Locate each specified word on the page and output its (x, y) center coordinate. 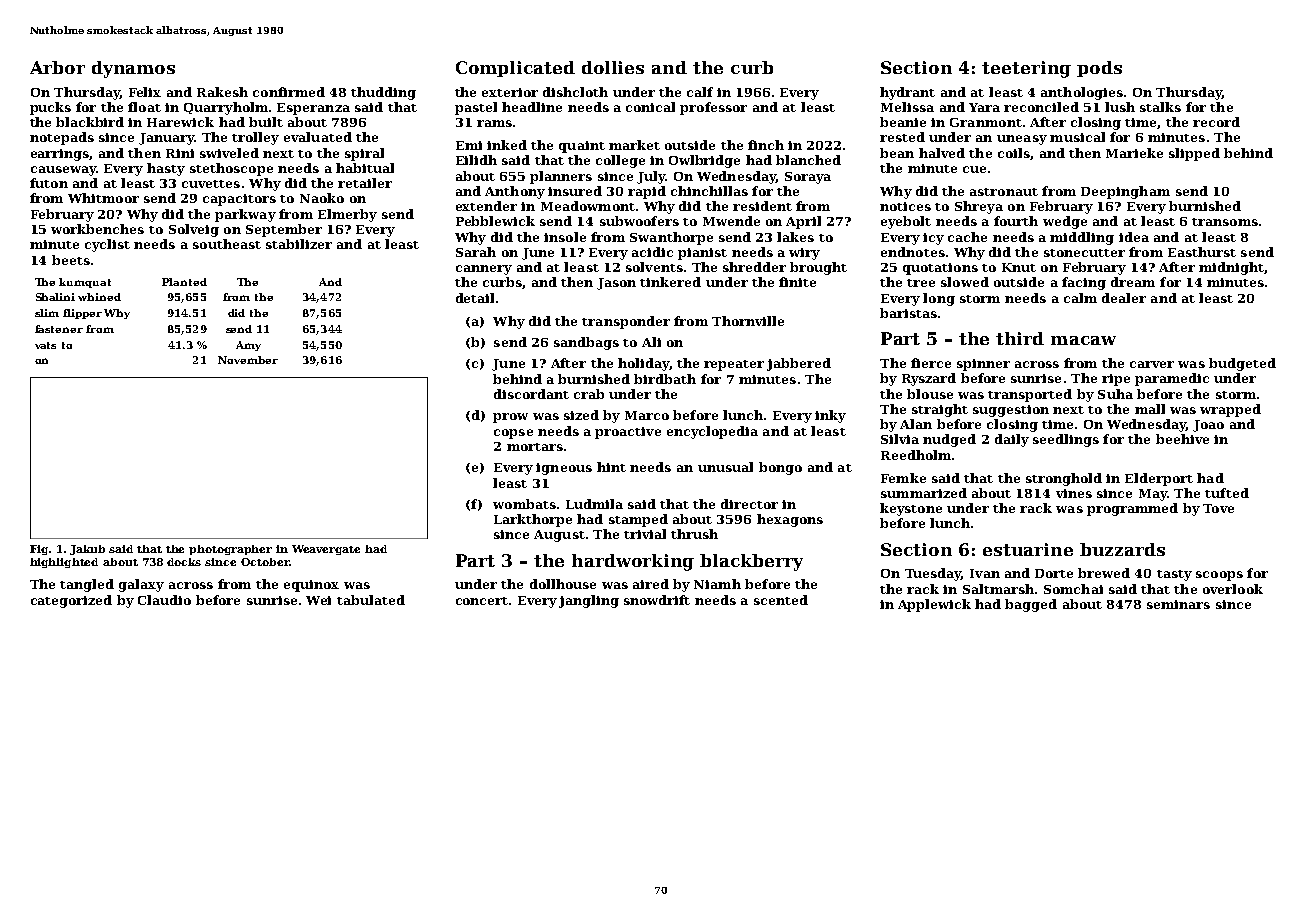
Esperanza (313, 109)
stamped (638, 520)
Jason (616, 284)
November (248, 360)
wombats (524, 504)
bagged (1031, 605)
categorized (71, 601)
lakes (795, 237)
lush (1120, 107)
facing (1084, 283)
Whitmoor (103, 198)
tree (921, 283)
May (1153, 495)
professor (713, 108)
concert (482, 601)
